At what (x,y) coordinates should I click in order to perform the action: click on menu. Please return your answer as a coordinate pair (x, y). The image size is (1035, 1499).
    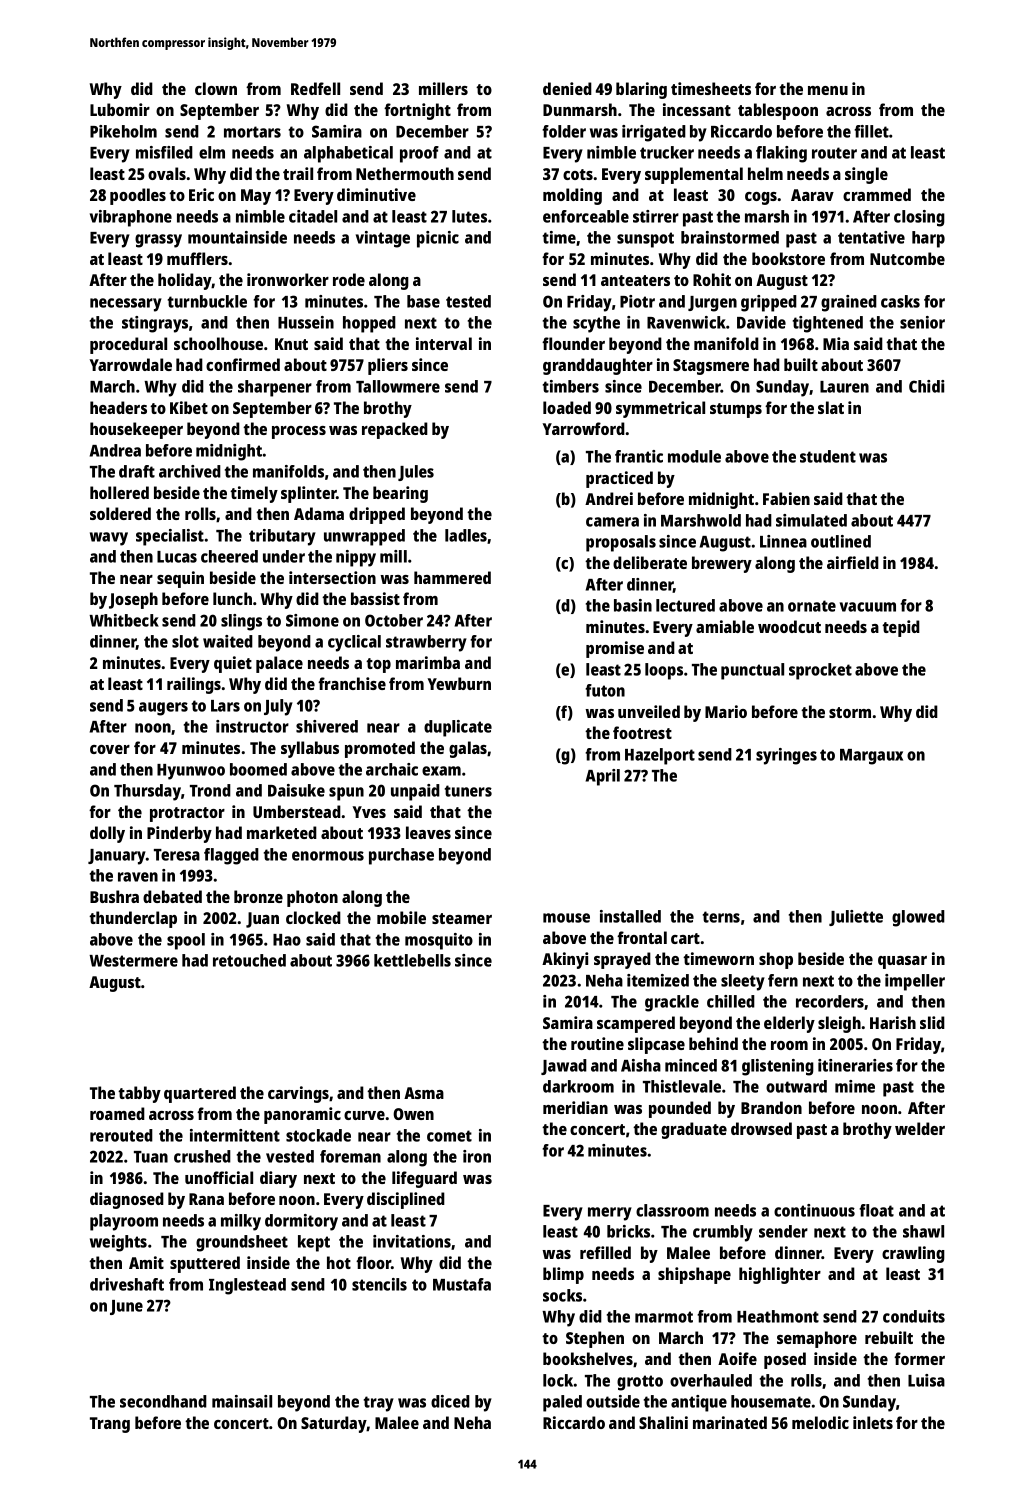
    Looking at the image, I should click on (828, 90).
